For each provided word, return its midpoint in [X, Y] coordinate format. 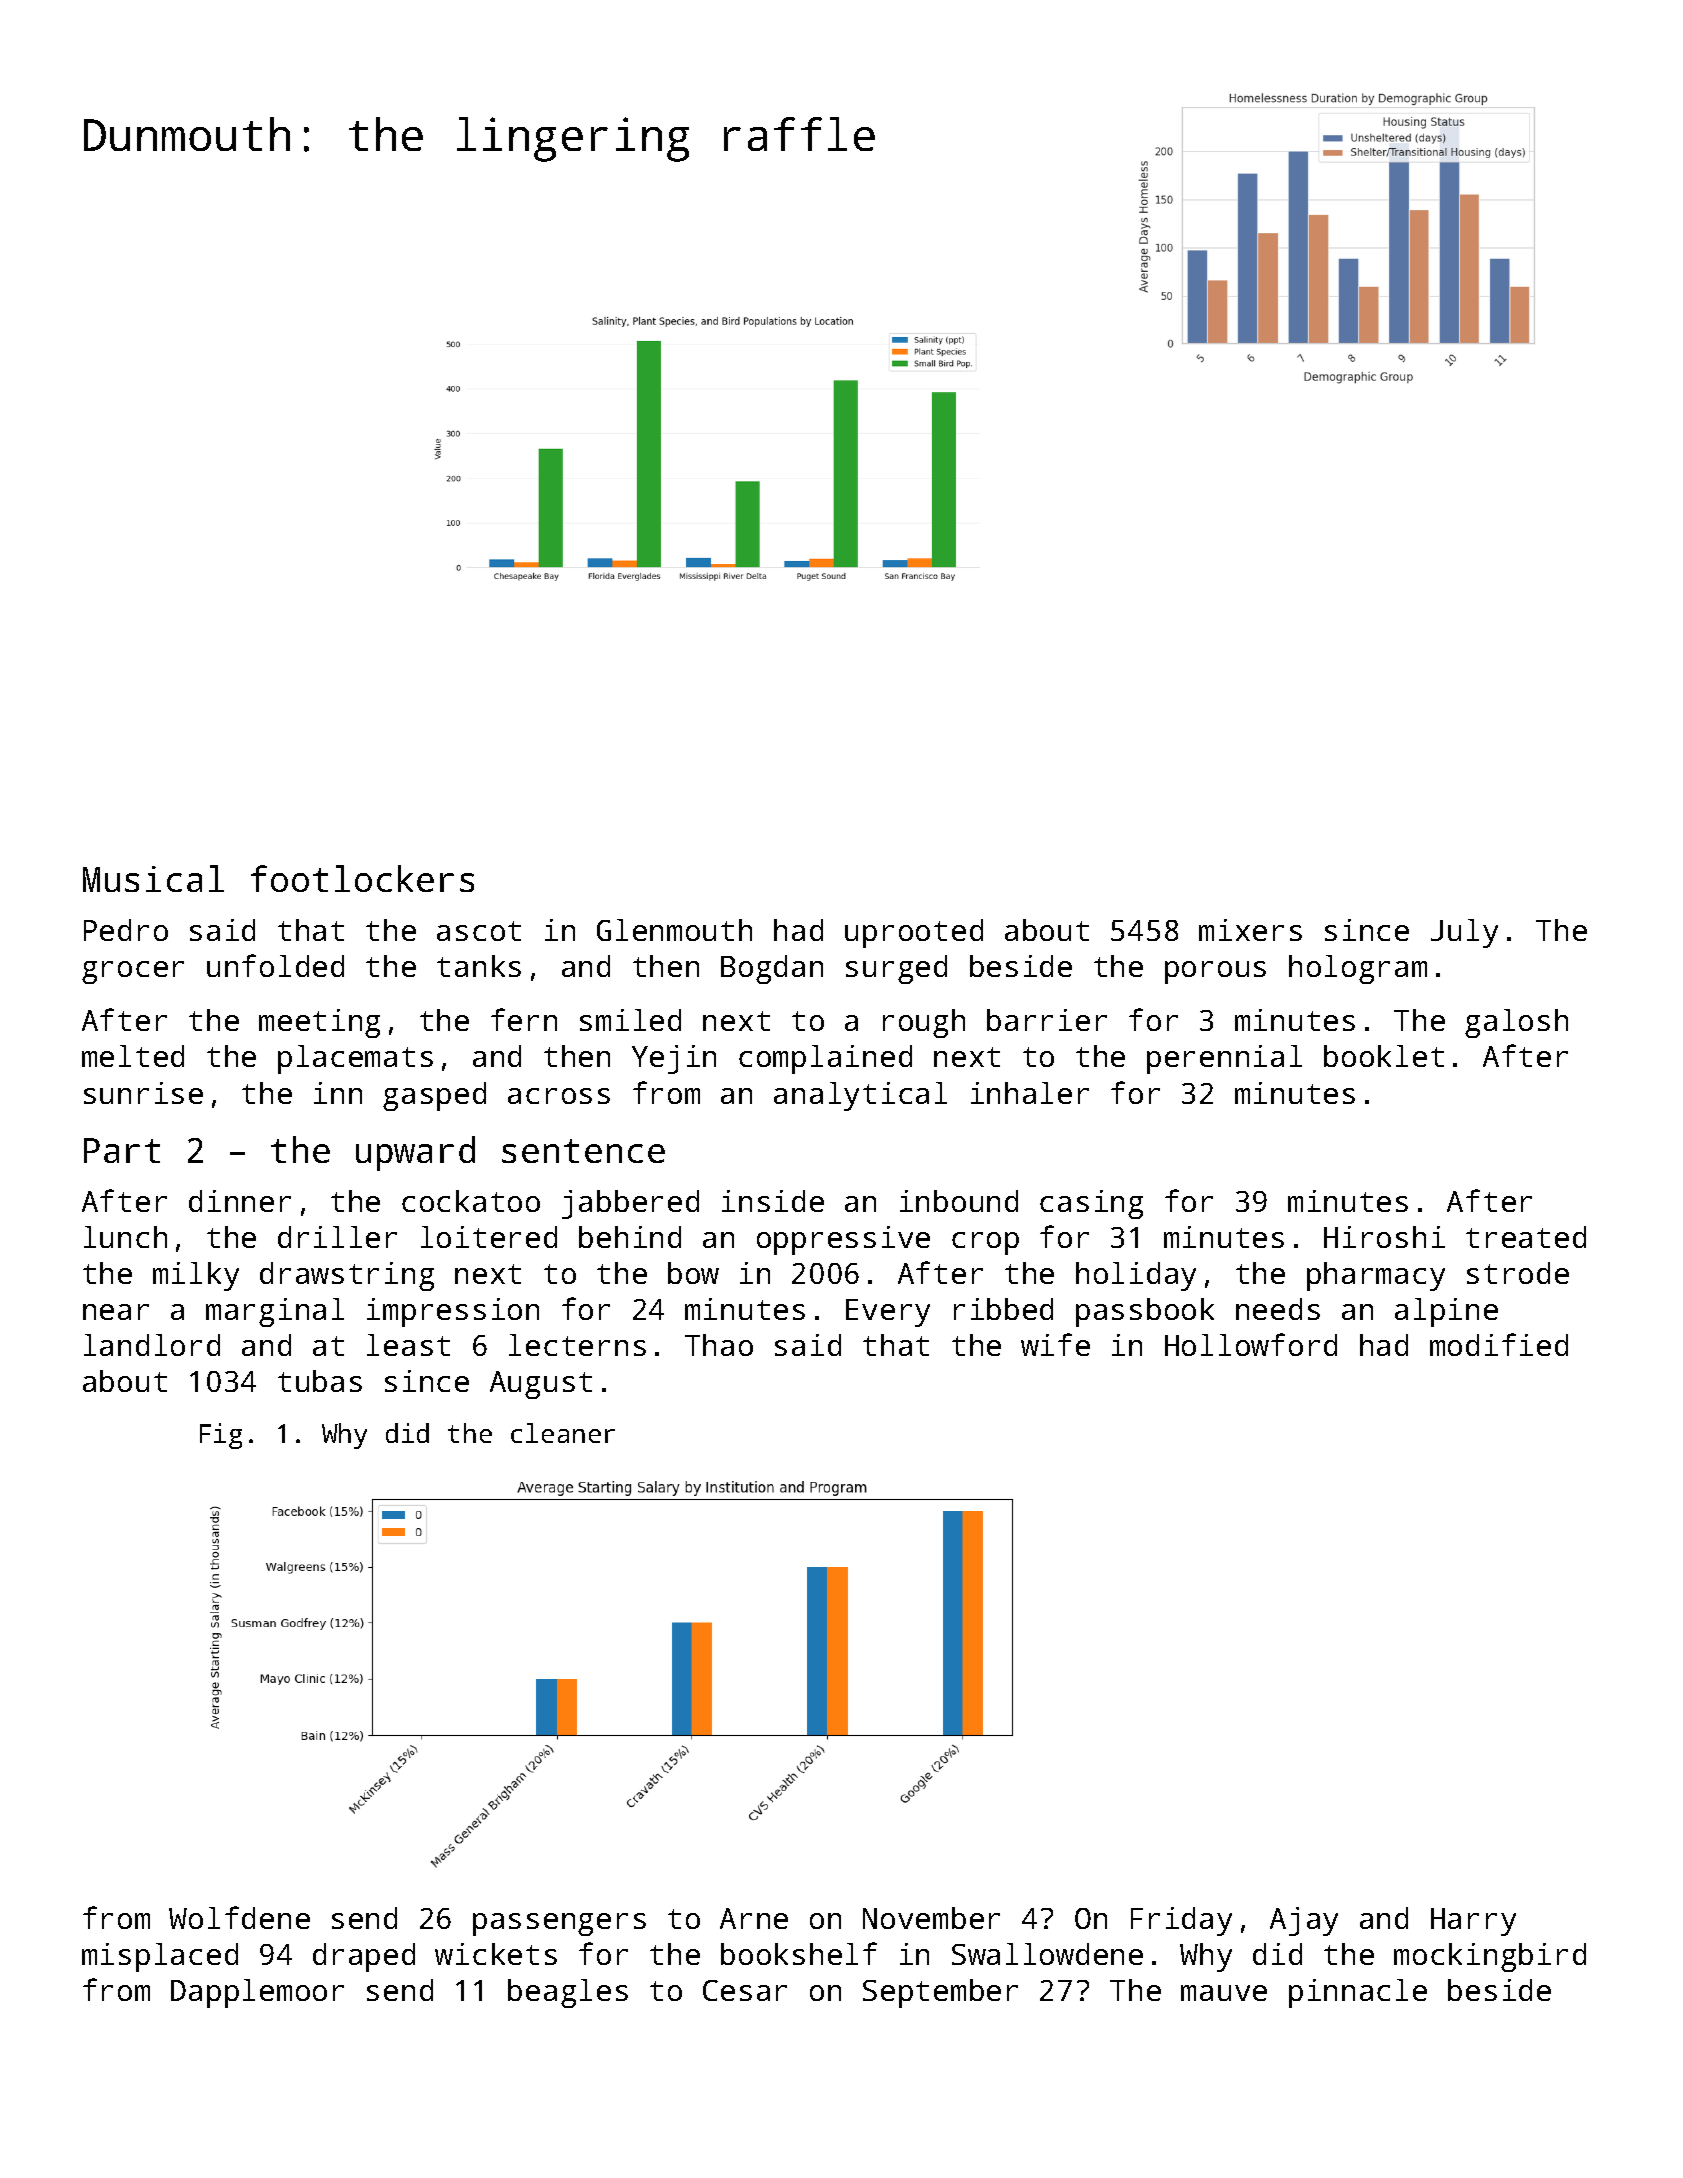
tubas [320, 1381]
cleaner [563, 1433]
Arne [754, 1918]
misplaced [160, 1957]
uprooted [914, 933]
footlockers [362, 878]
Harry [1473, 1922]
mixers [1250, 930]
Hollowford [1251, 1344]
